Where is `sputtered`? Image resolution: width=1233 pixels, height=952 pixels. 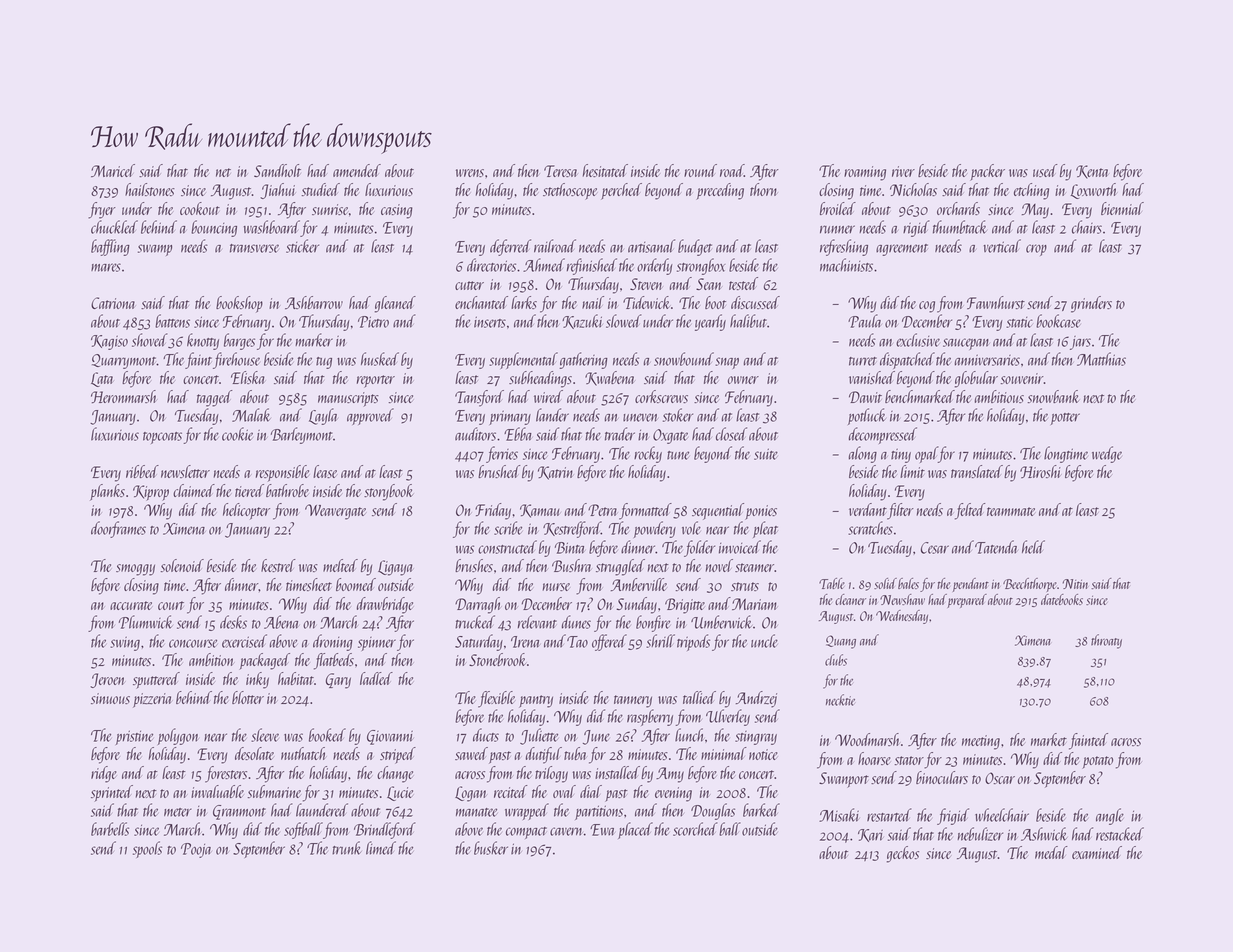 sputtered is located at coordinates (156, 680).
